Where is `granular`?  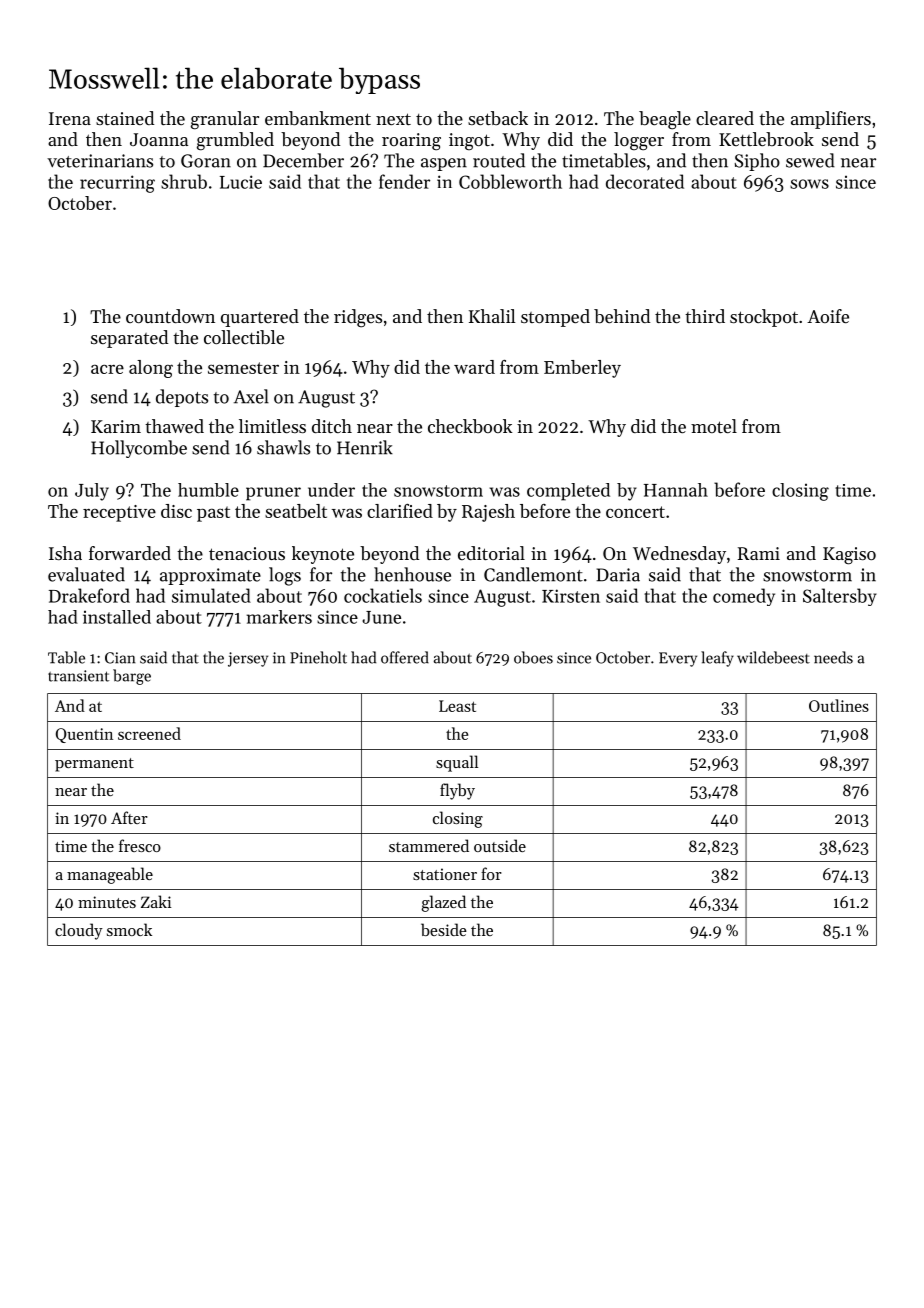 granular is located at coordinates (225, 120).
